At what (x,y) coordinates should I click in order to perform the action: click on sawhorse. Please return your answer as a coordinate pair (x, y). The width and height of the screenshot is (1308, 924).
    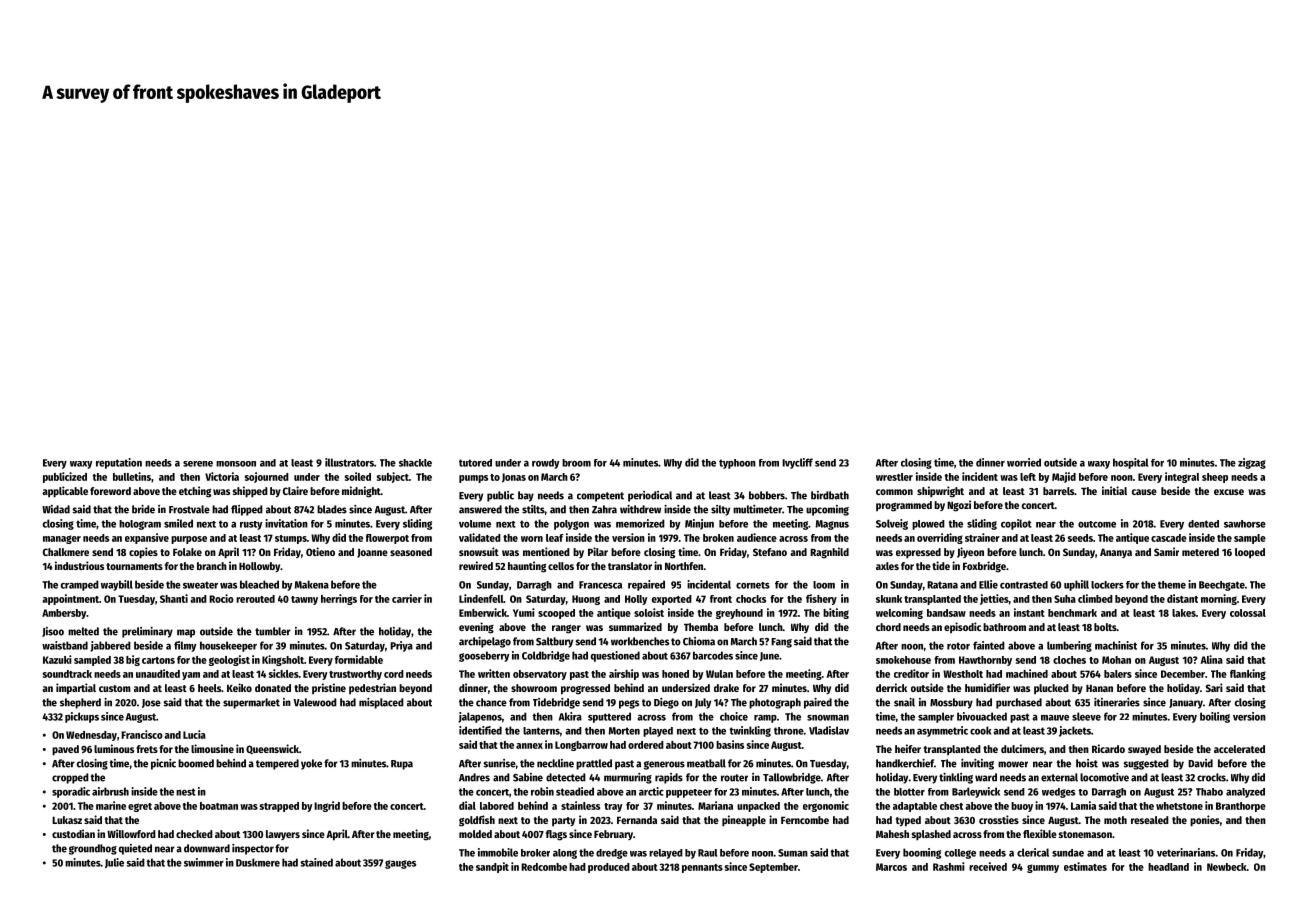
    Looking at the image, I should click on (1245, 524).
